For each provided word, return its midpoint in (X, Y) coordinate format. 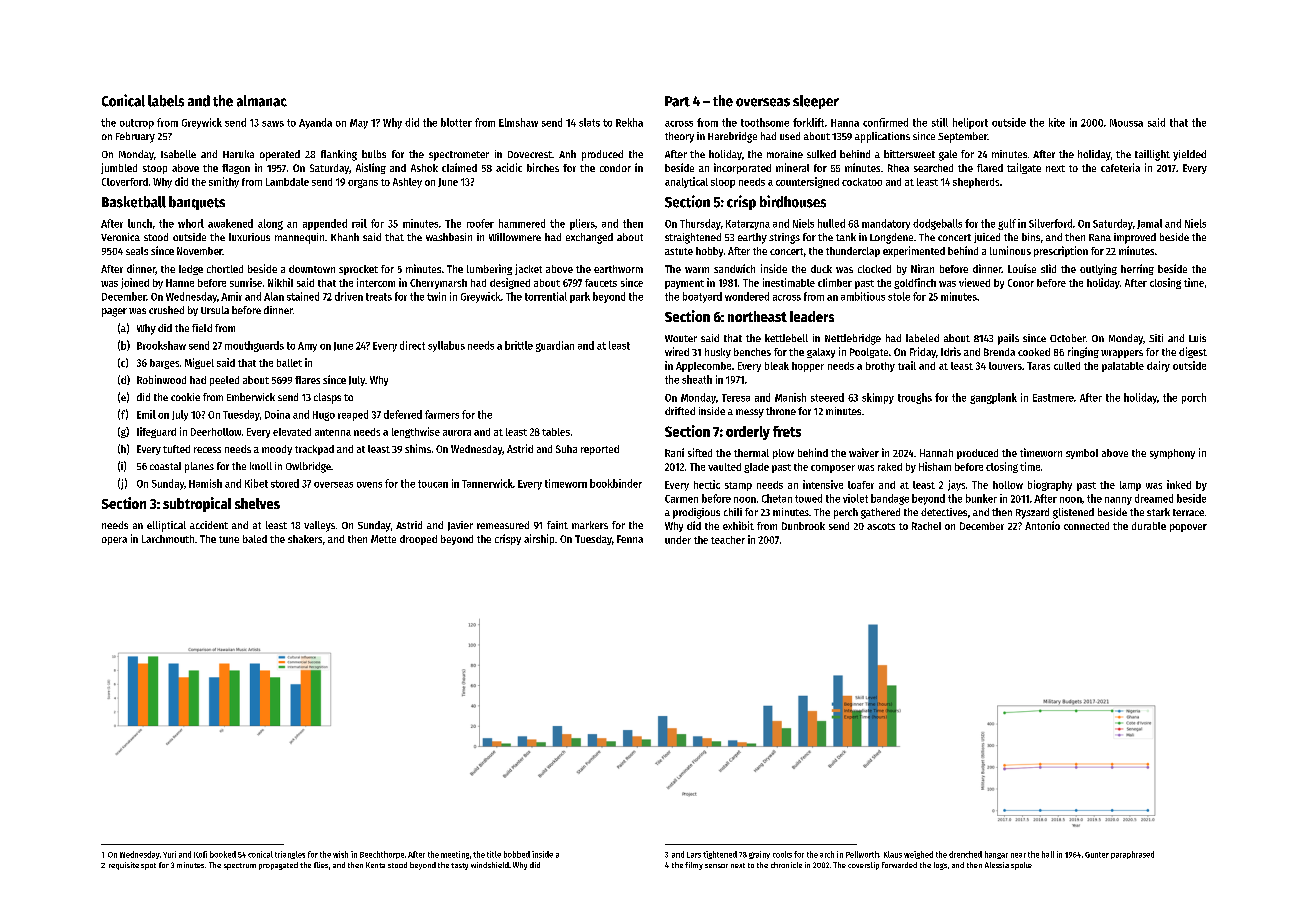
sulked (821, 154)
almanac (262, 101)
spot (148, 866)
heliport (970, 123)
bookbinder (616, 483)
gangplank (993, 398)
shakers (305, 539)
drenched (965, 854)
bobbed (517, 854)
